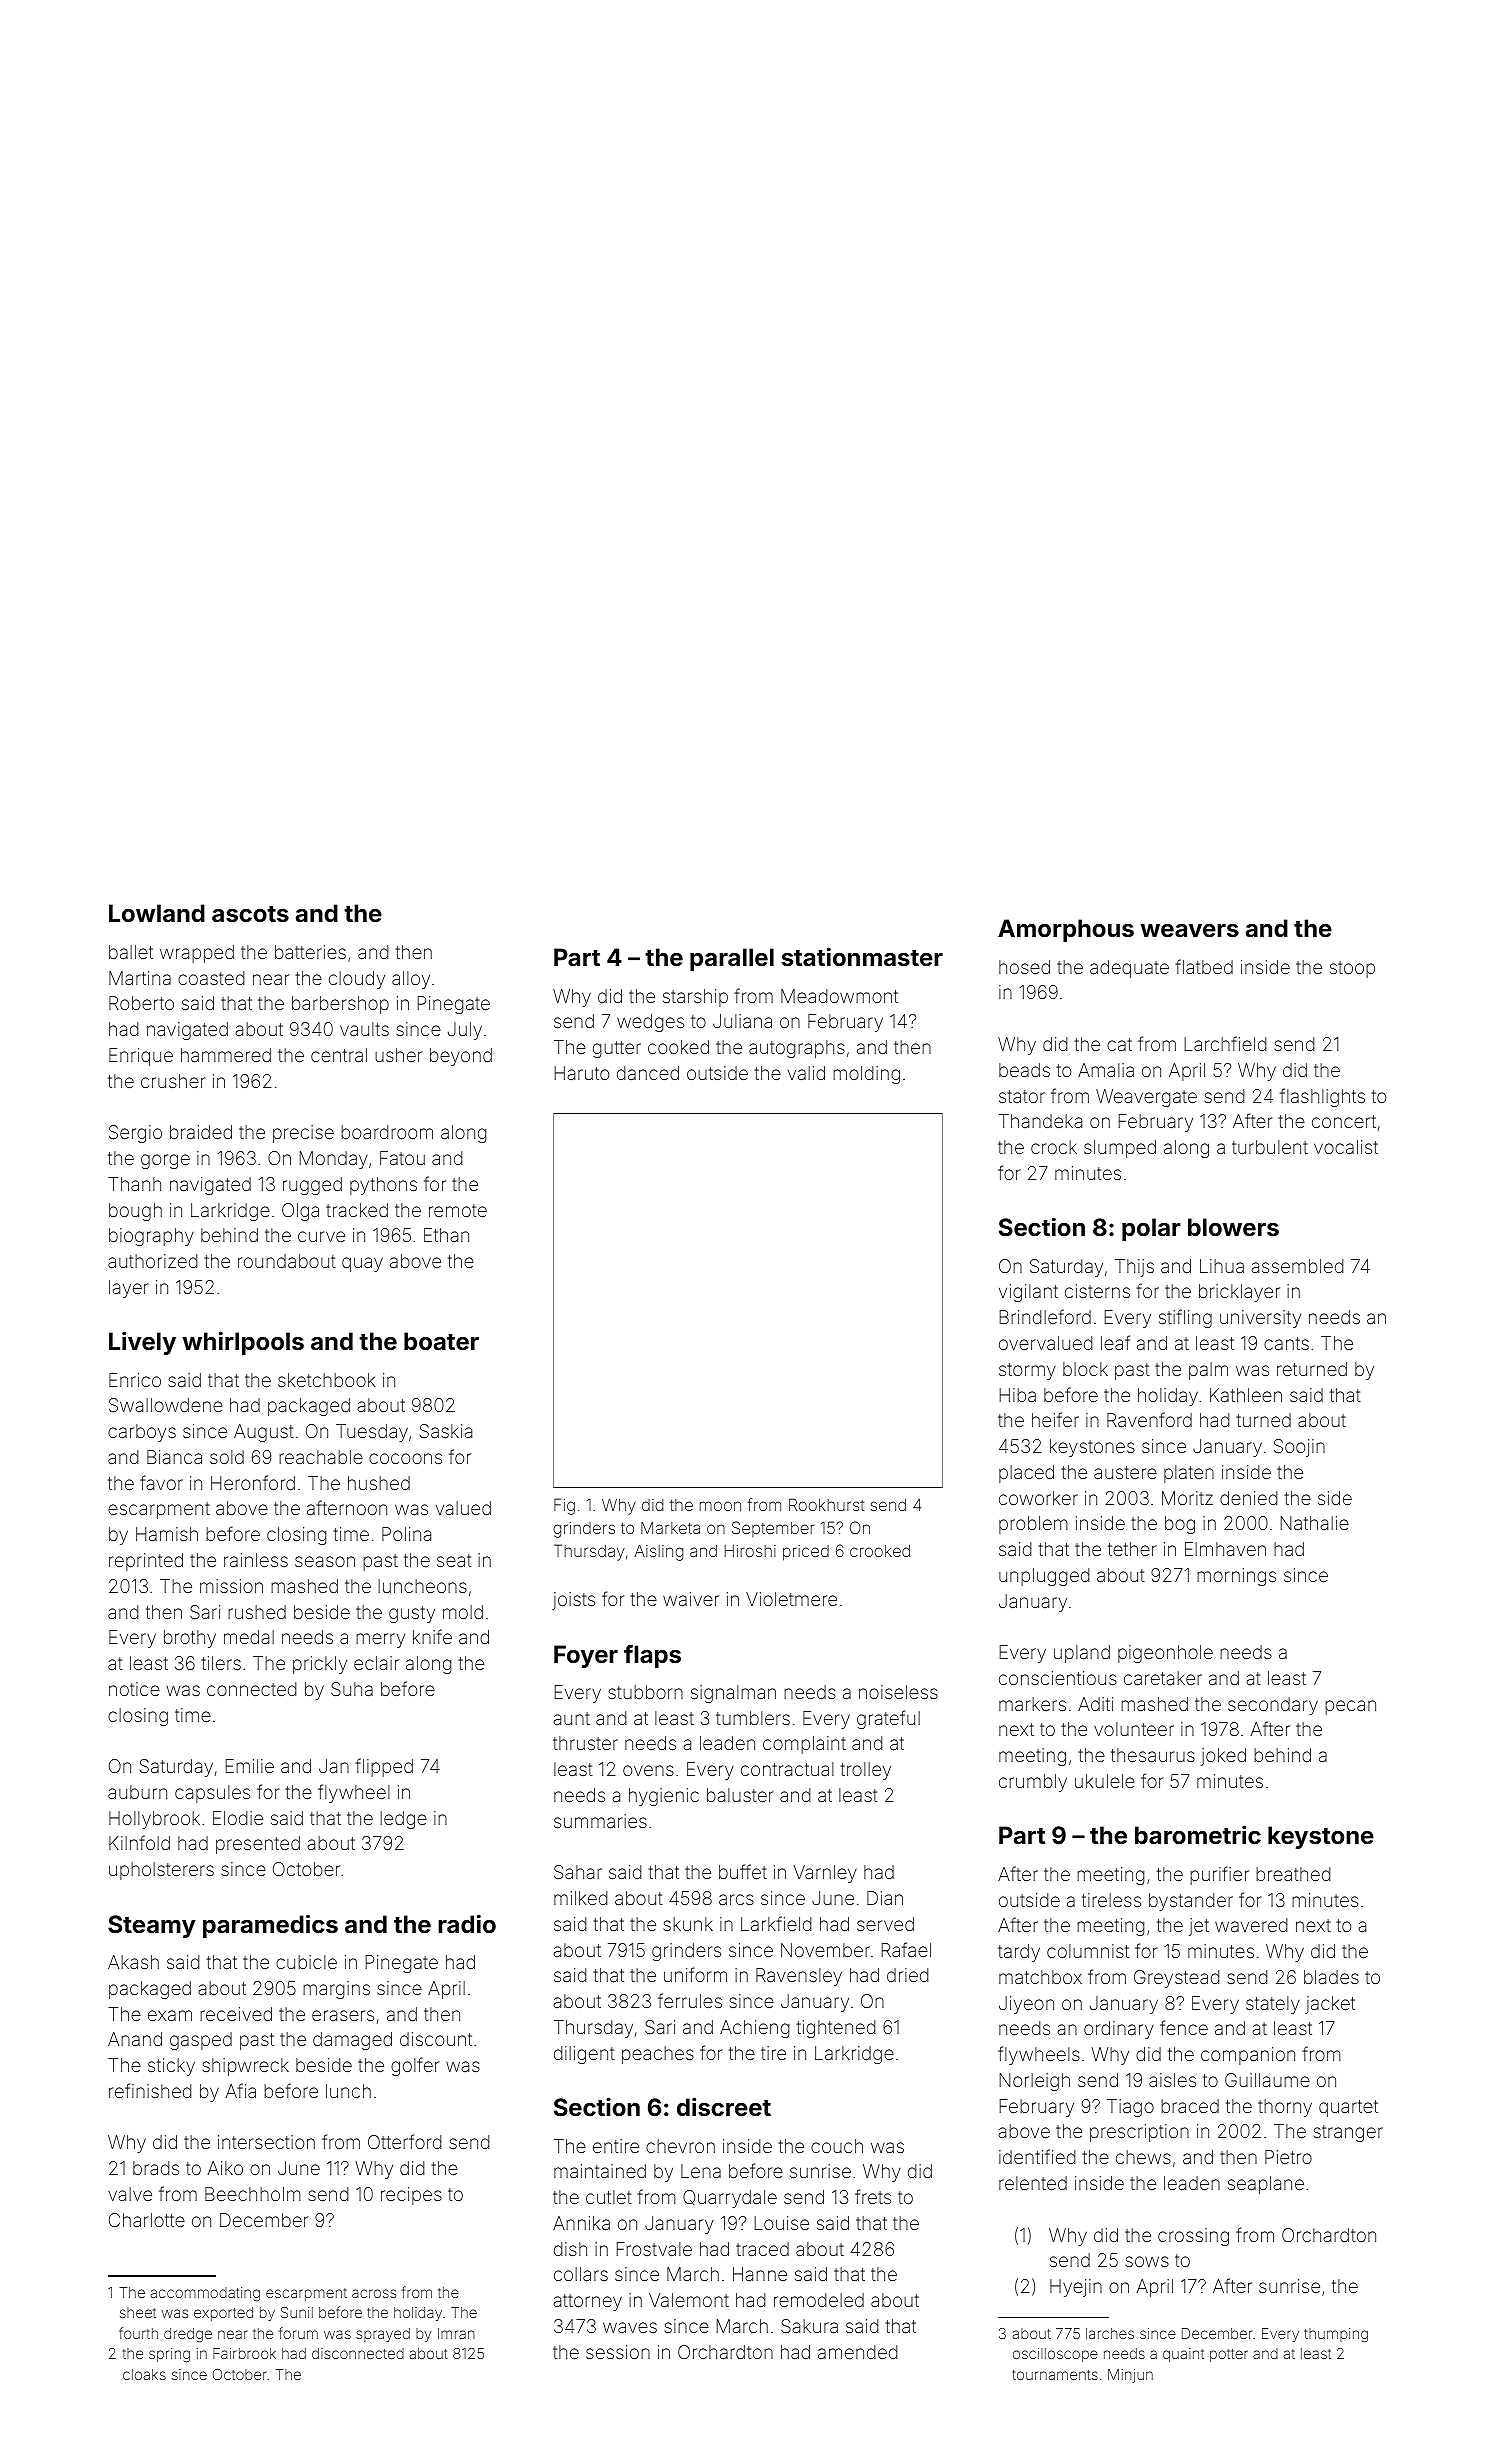 This document has height=2464, width=1496. I want to click on weavers, so click(1190, 931).
